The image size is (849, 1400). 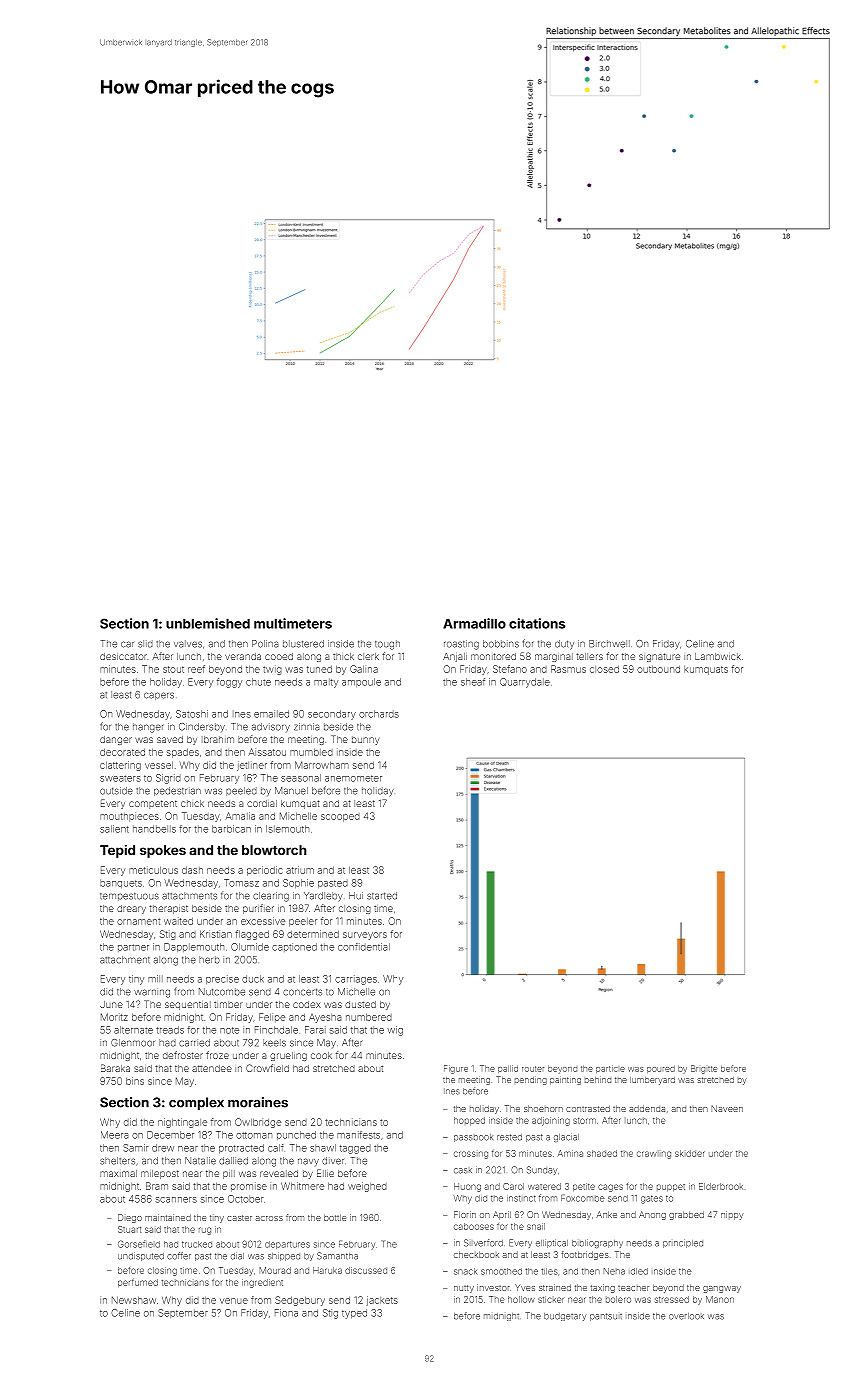 What do you see at coordinates (145, 644) in the screenshot?
I see `slid` at bounding box center [145, 644].
